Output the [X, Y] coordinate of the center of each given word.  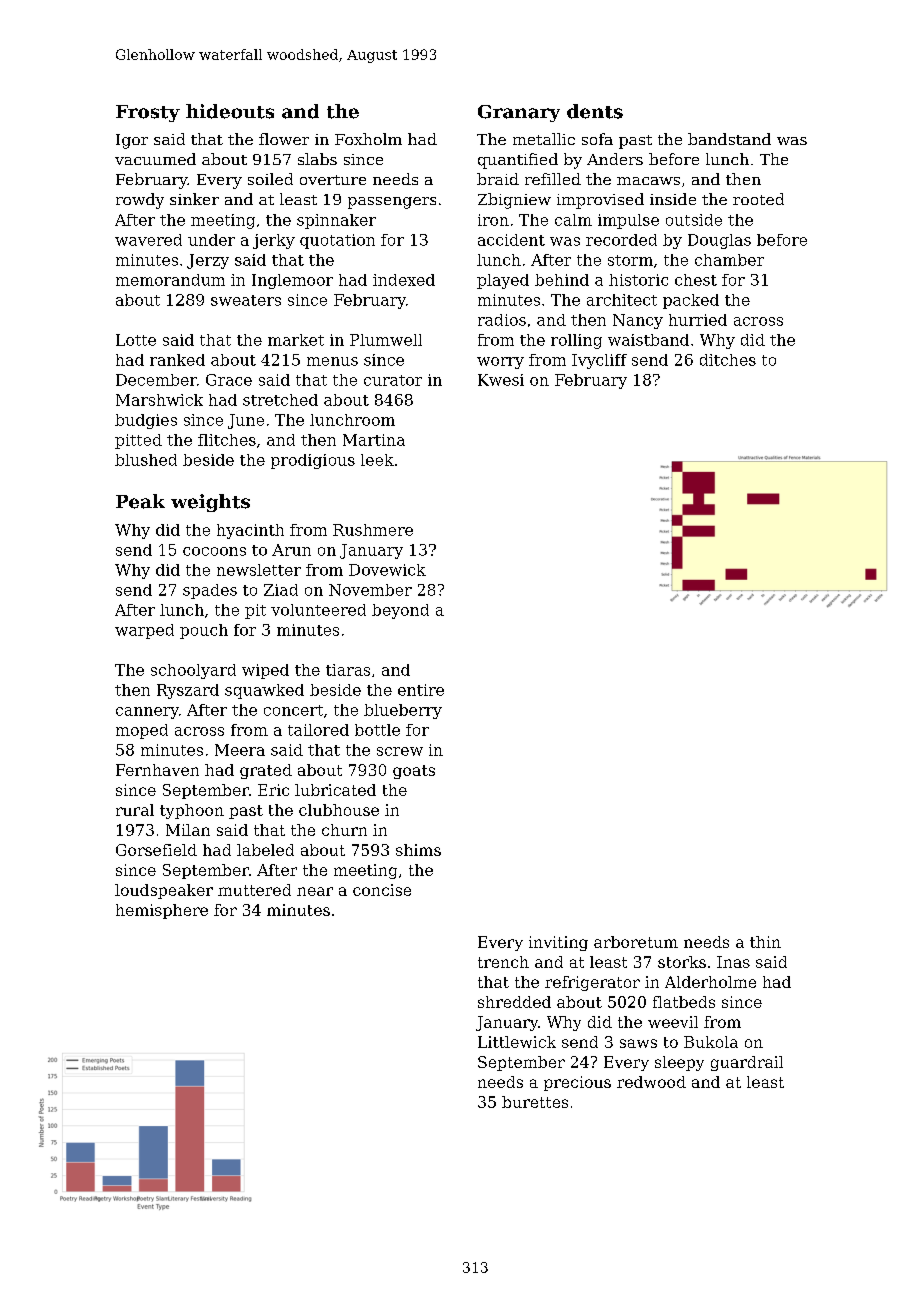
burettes [535, 1102]
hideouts [230, 111]
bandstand [729, 139]
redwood [651, 1082]
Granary [519, 113]
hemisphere [162, 911]
